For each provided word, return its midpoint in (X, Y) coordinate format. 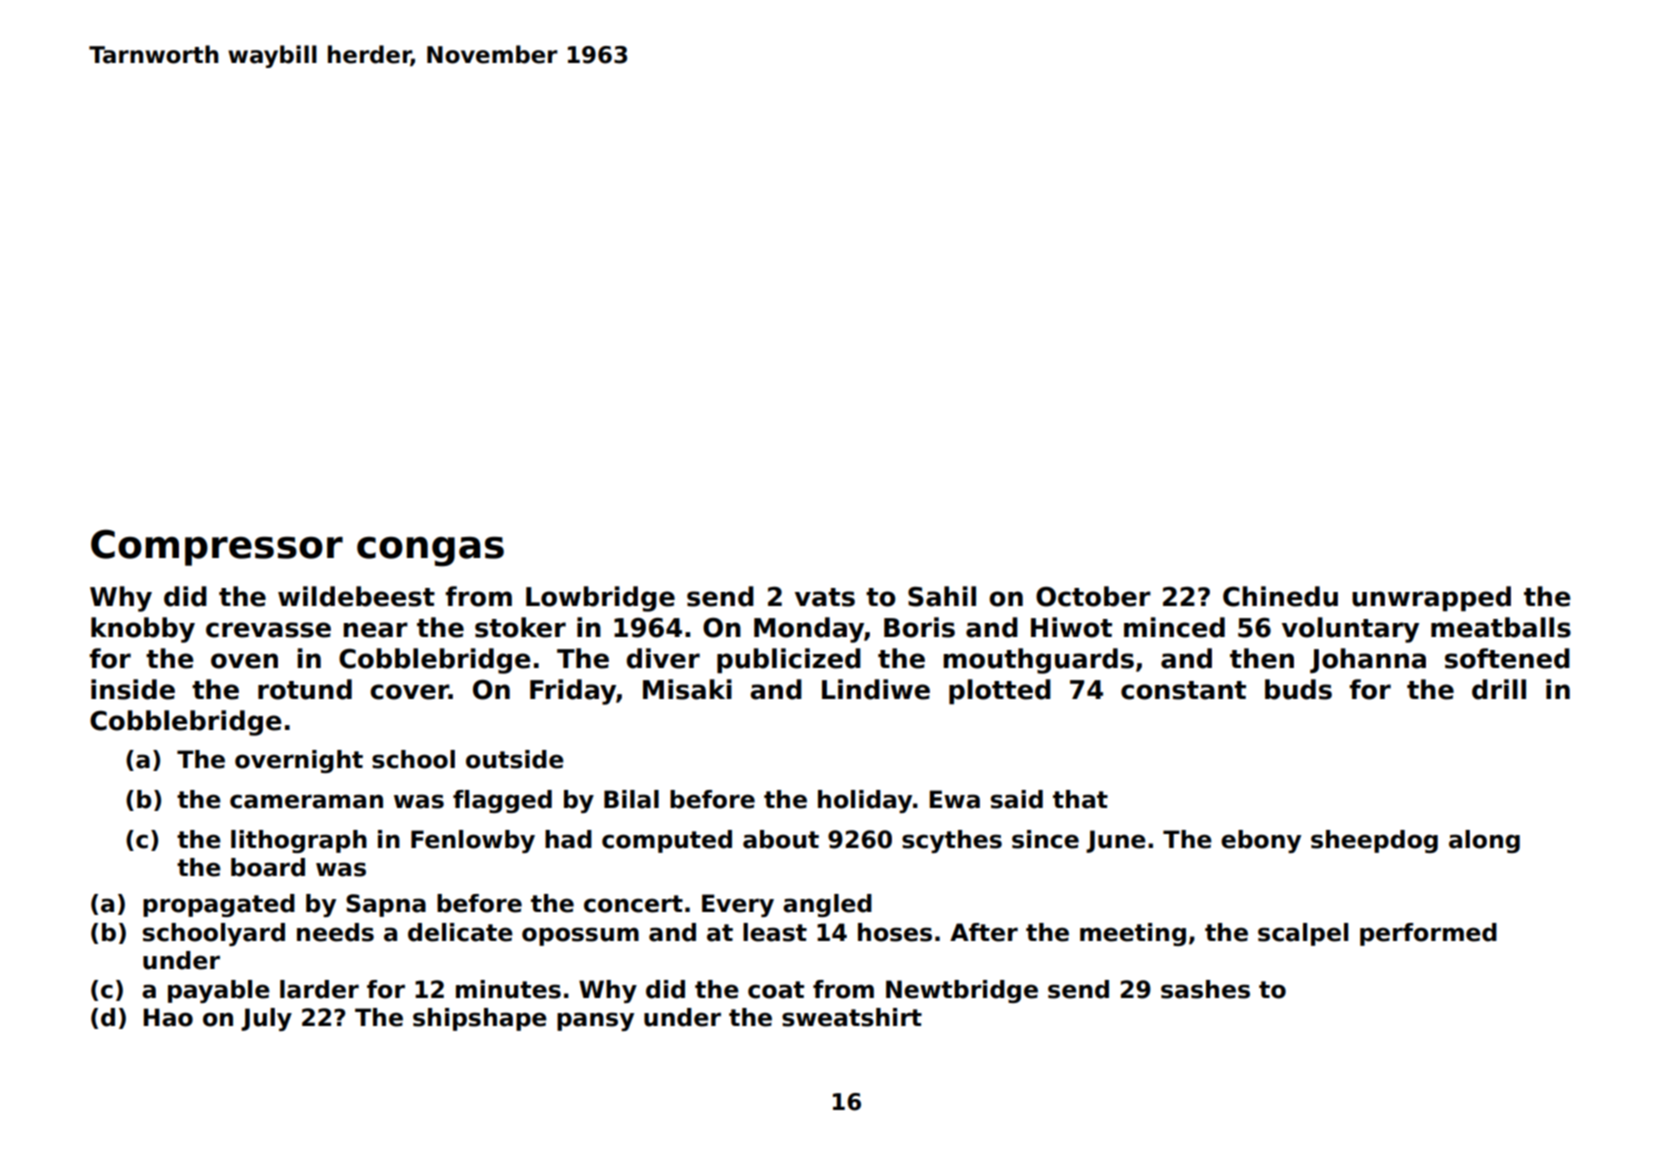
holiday (865, 801)
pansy (595, 1021)
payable (219, 991)
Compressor (217, 547)
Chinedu (1280, 596)
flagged (502, 801)
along (1484, 841)
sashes (1205, 989)
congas (430, 552)
